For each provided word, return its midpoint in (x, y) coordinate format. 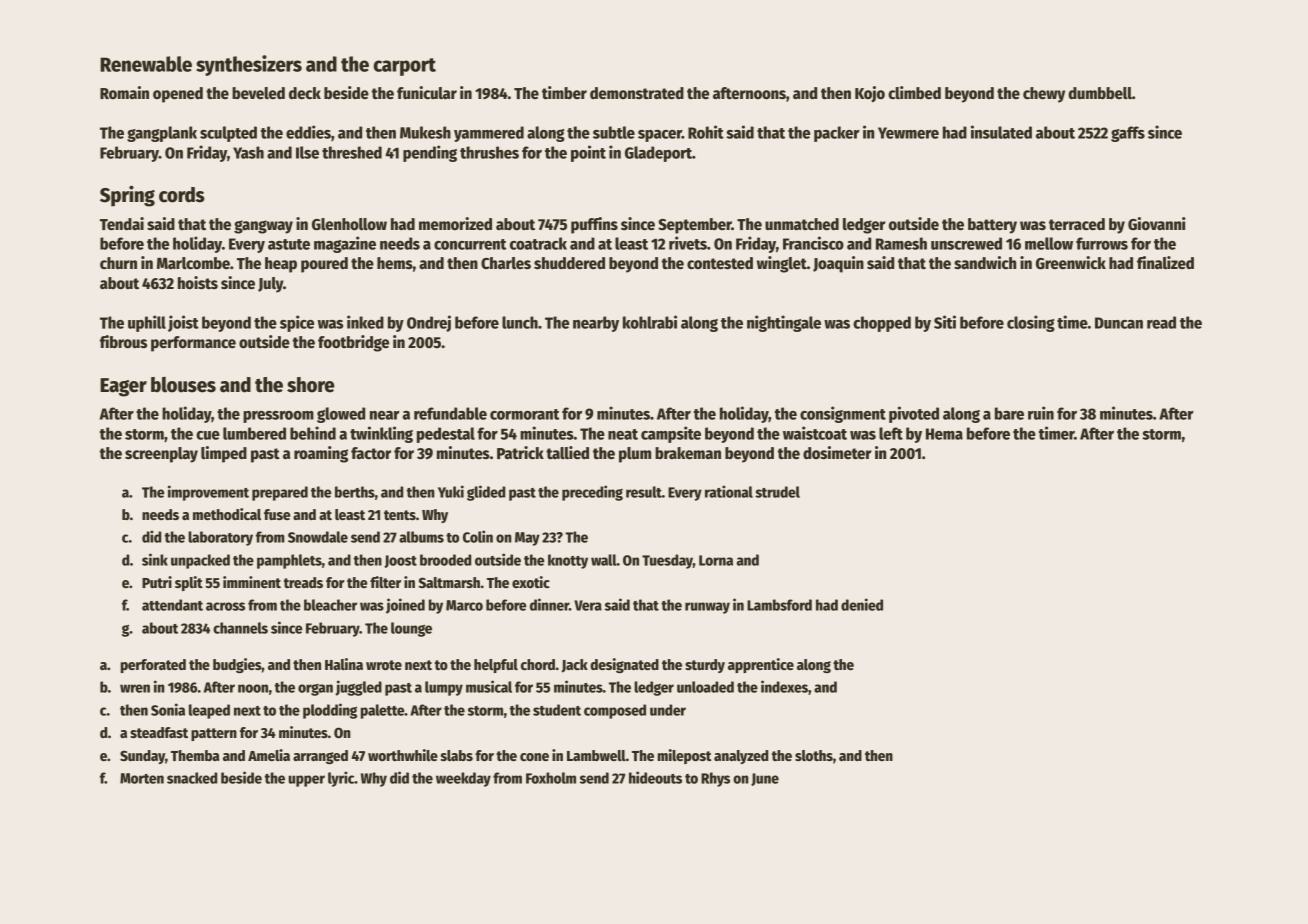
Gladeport (658, 154)
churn (118, 263)
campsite (671, 434)
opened (178, 95)
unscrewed (966, 243)
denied (862, 604)
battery (992, 226)
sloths (814, 755)
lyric (341, 779)
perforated (153, 666)
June (765, 779)
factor (371, 453)
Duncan (1119, 323)
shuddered (569, 263)
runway (707, 608)
